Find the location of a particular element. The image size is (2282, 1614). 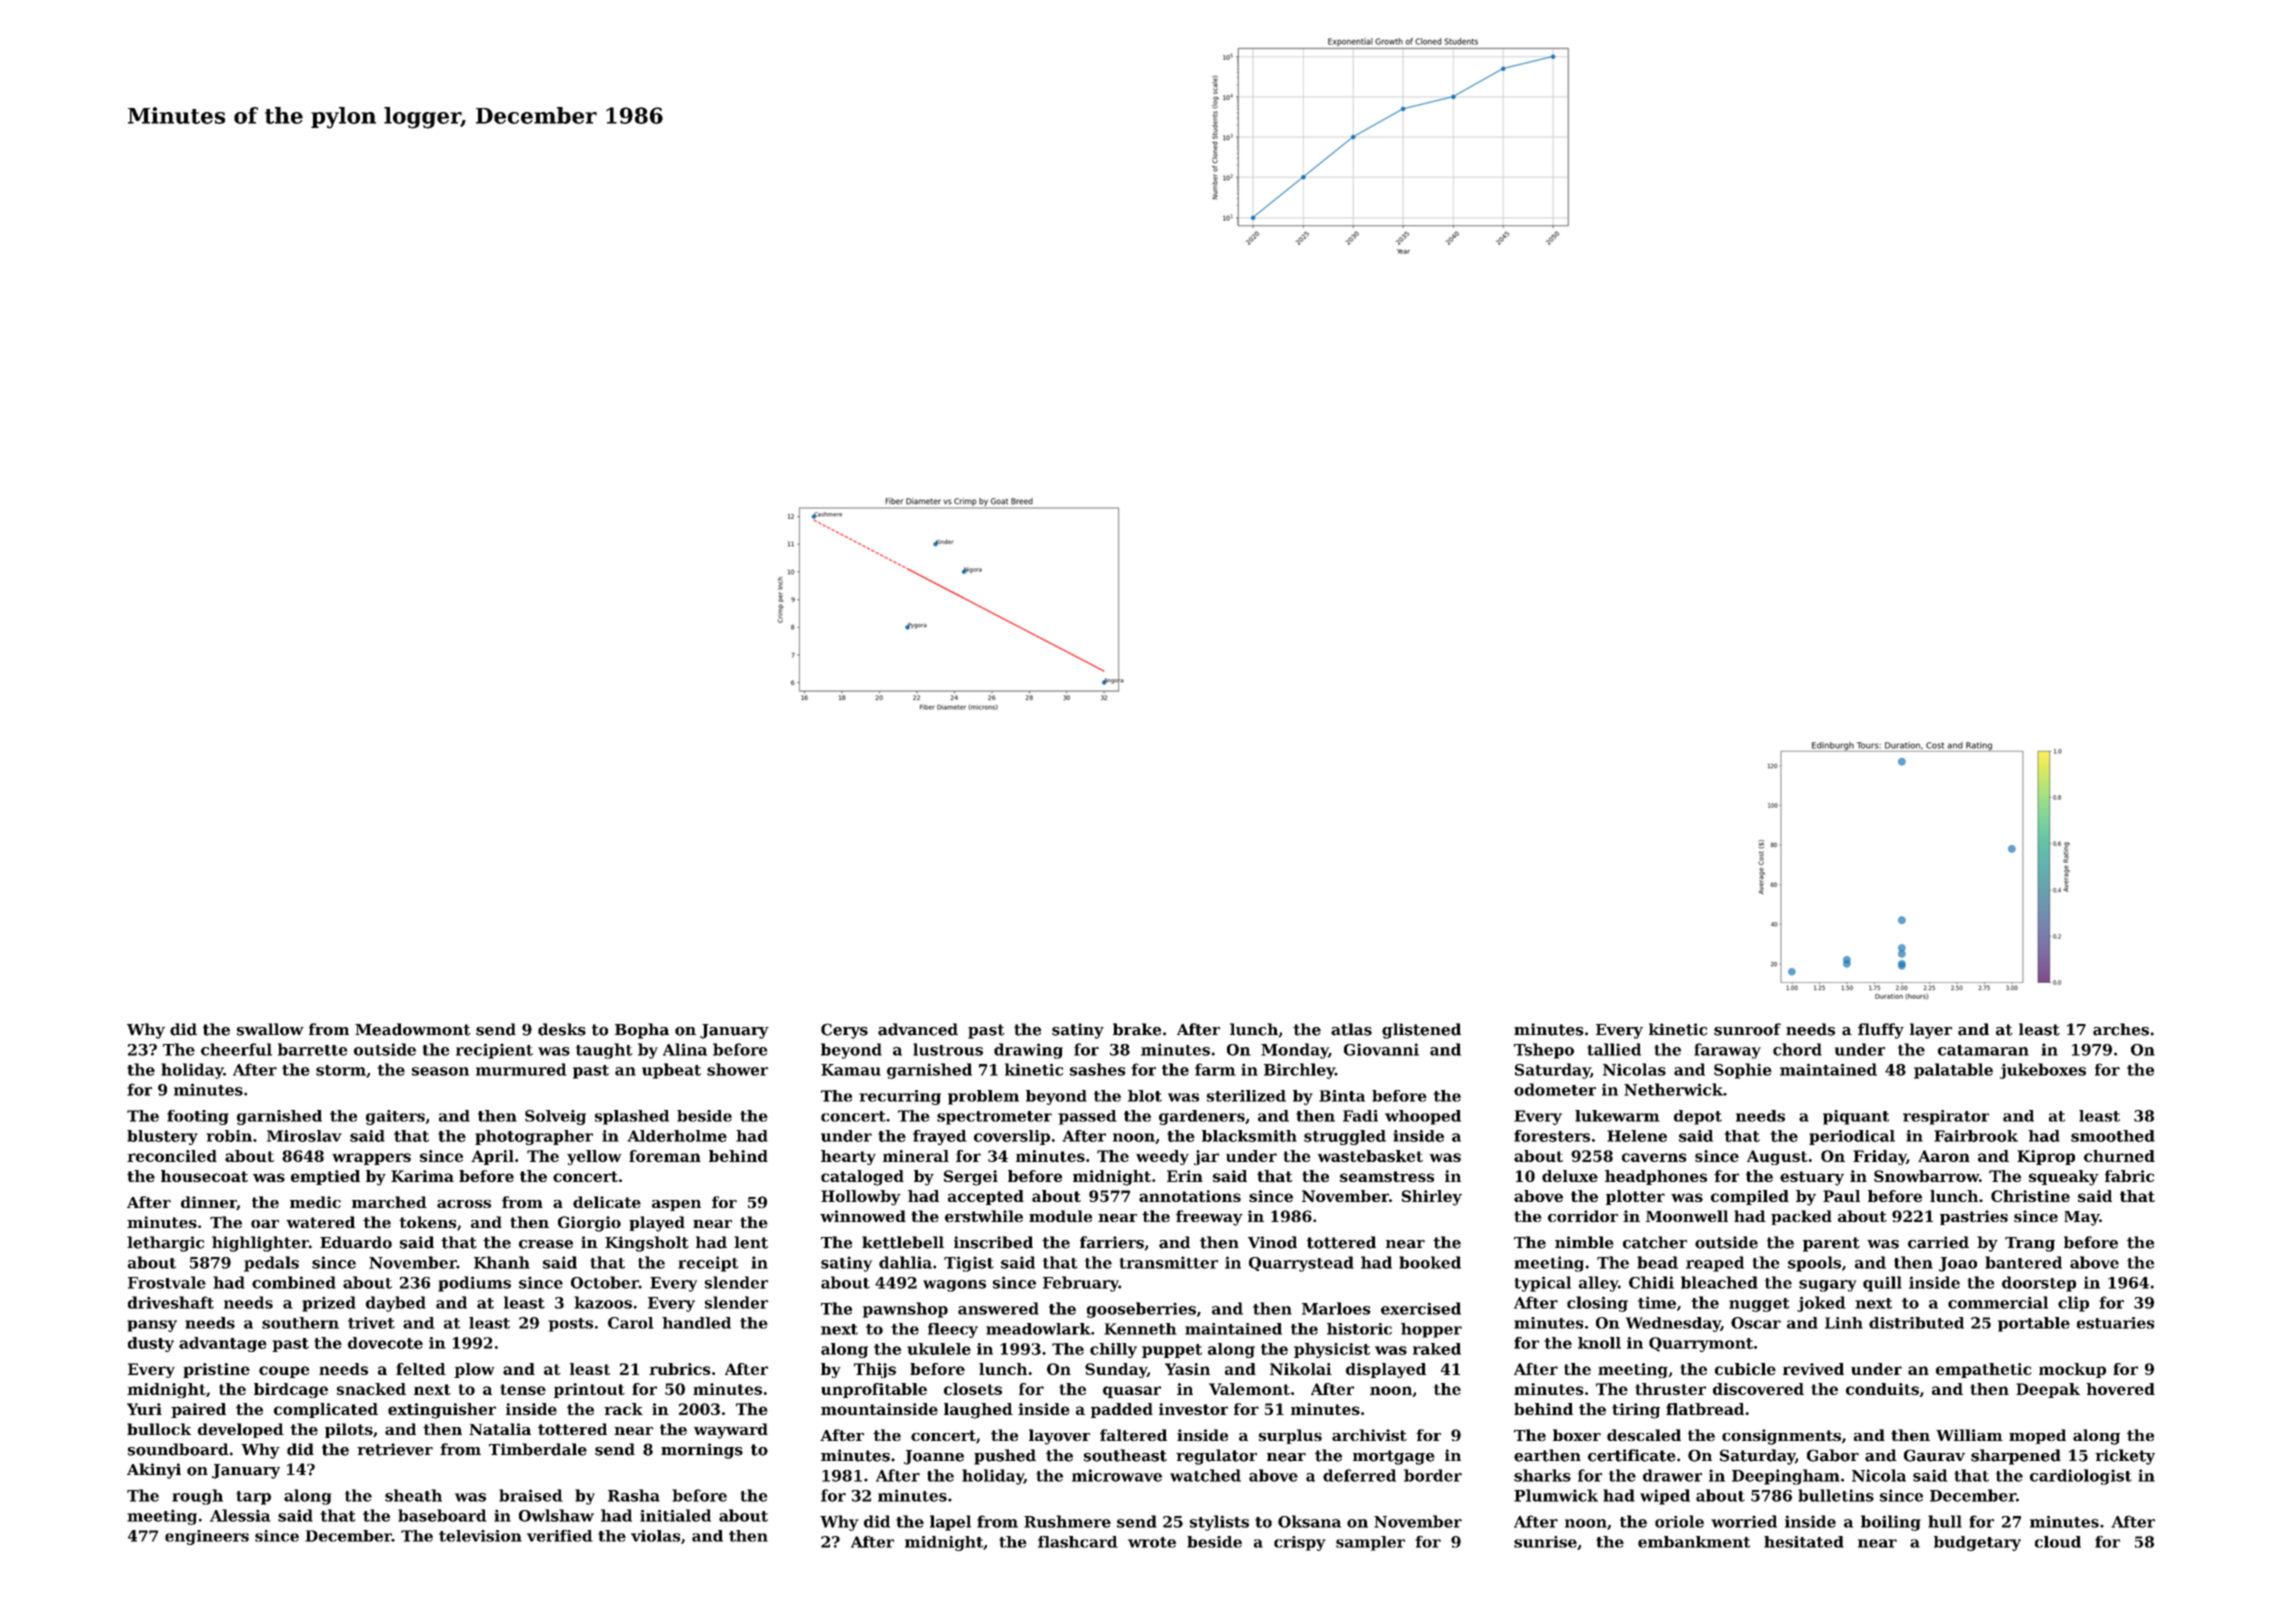

handled is located at coordinates (696, 1323).
